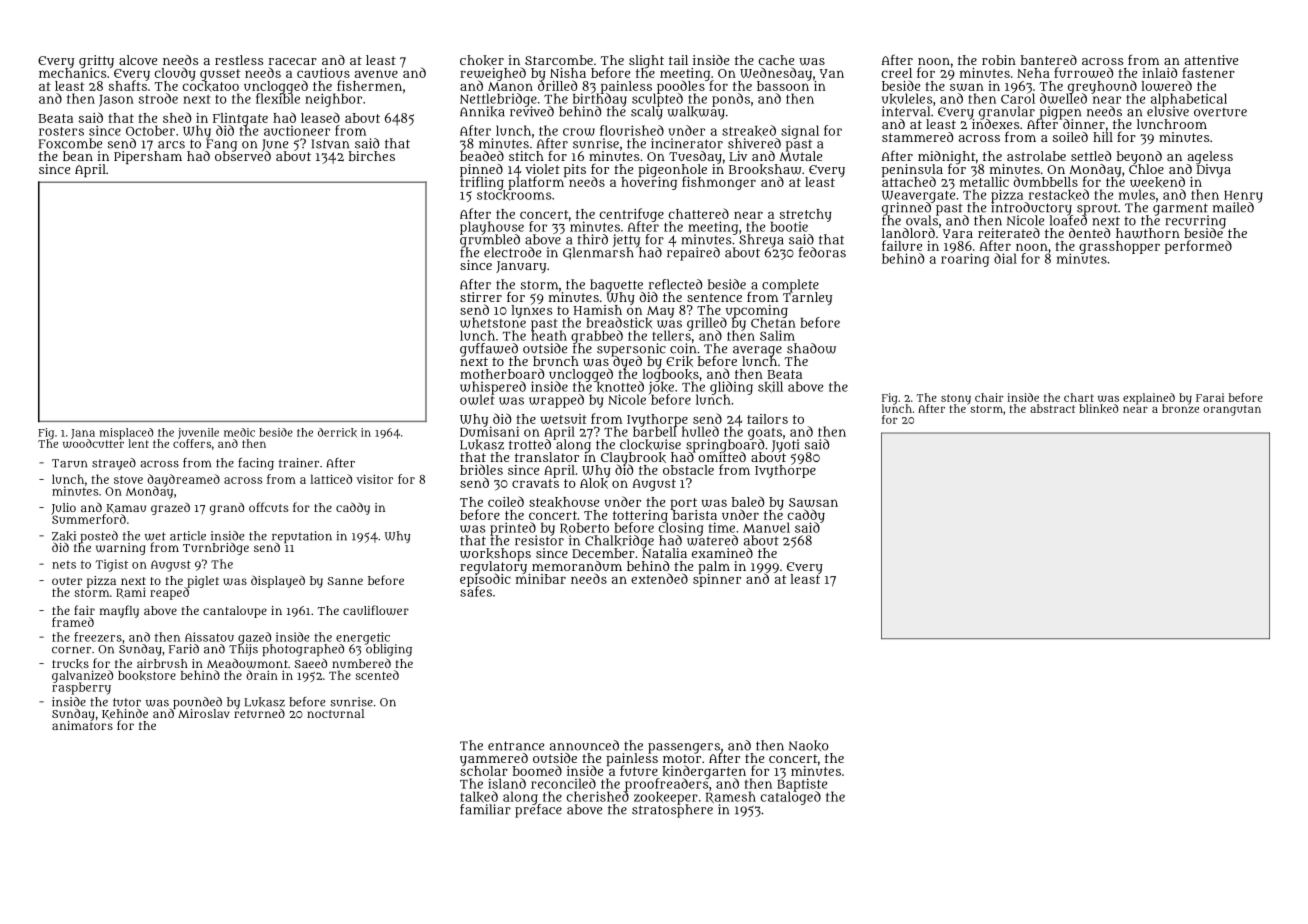 The image size is (1308, 924). I want to click on strayed, so click(114, 464).
